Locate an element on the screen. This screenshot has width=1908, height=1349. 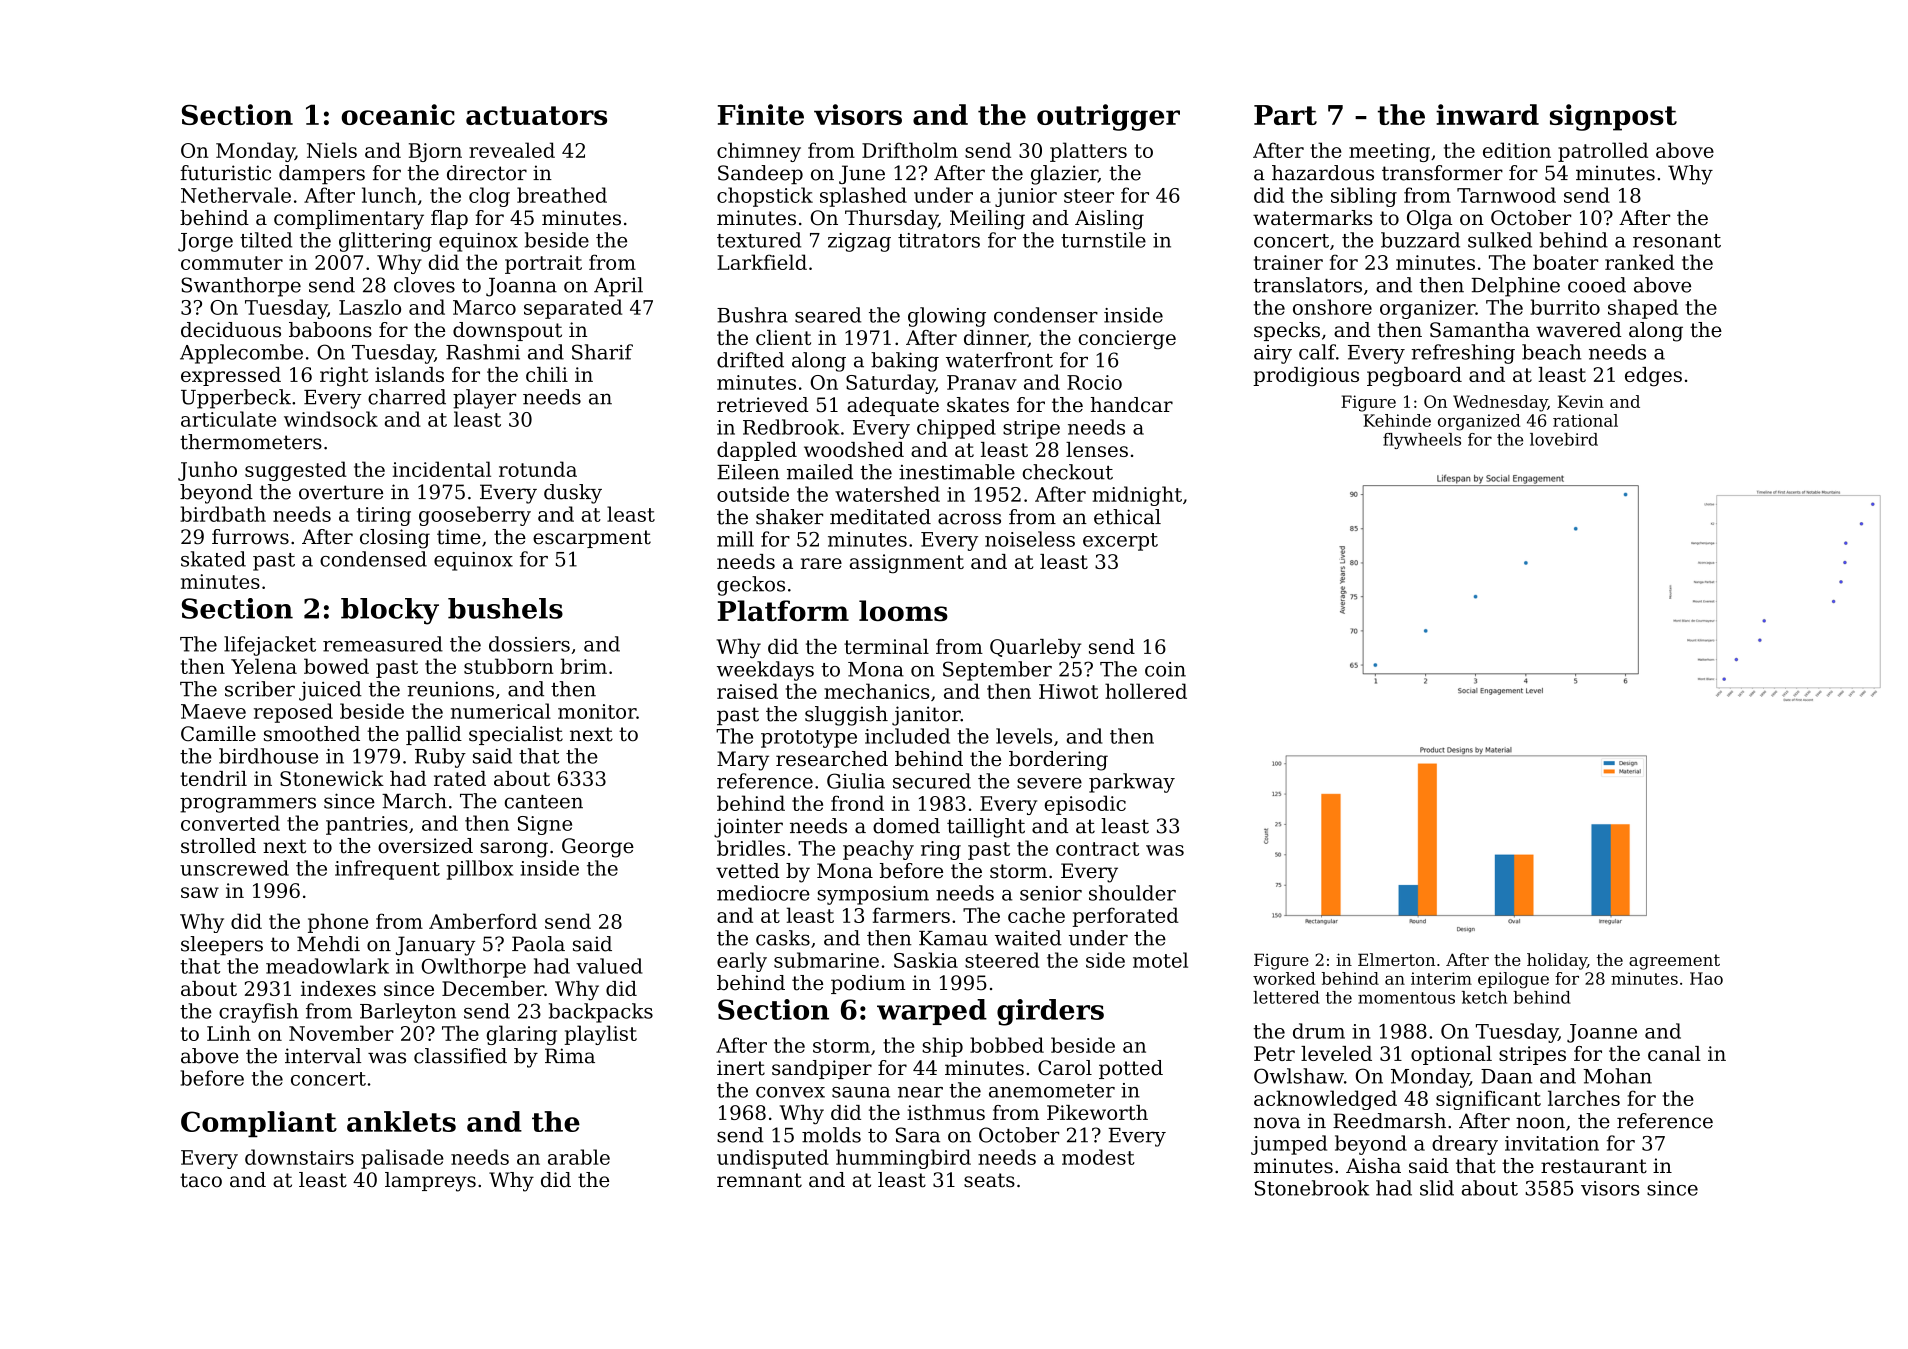
palisade is located at coordinates (402, 1159).
